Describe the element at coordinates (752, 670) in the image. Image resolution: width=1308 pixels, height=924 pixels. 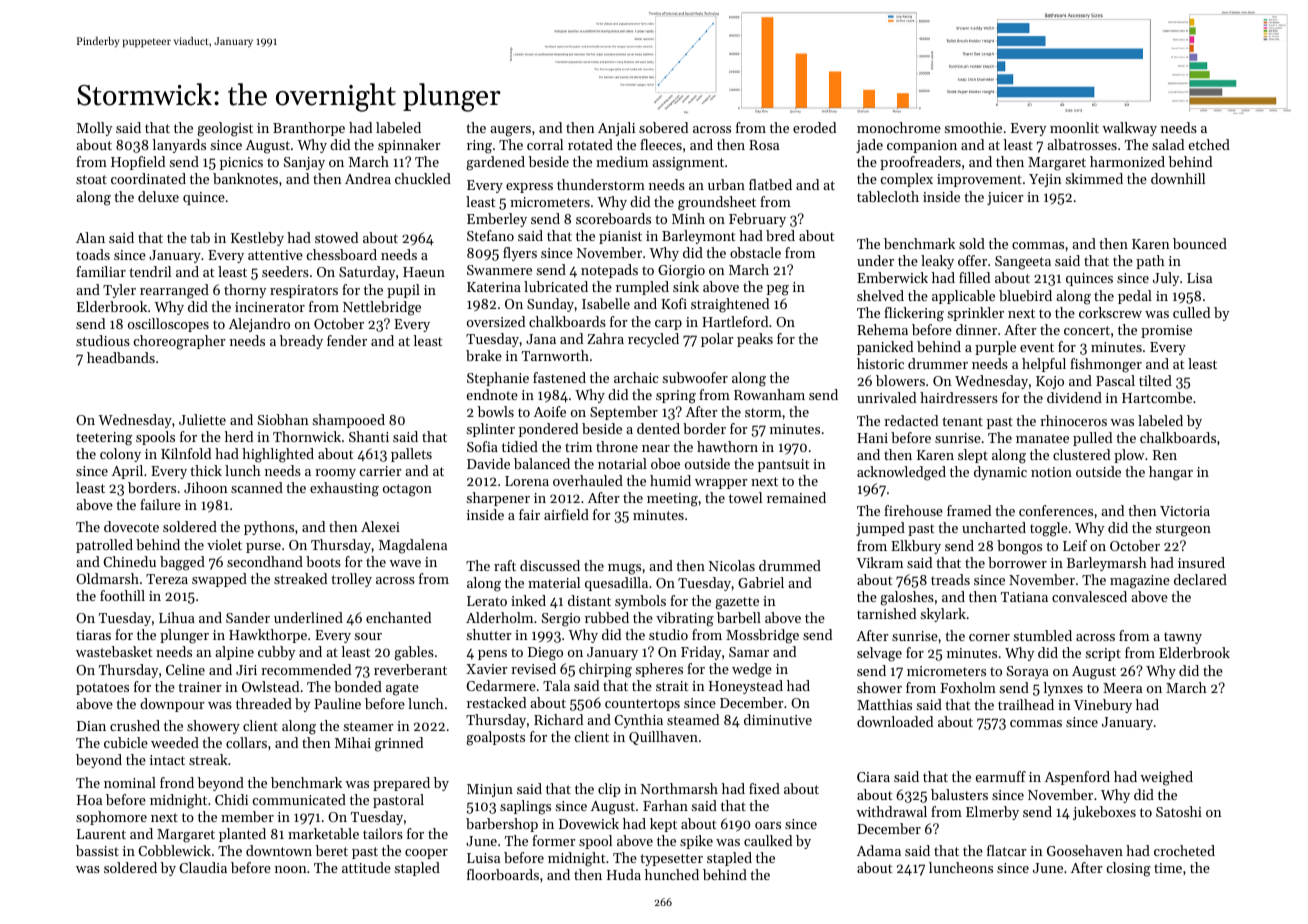
I see `wedge` at that location.
